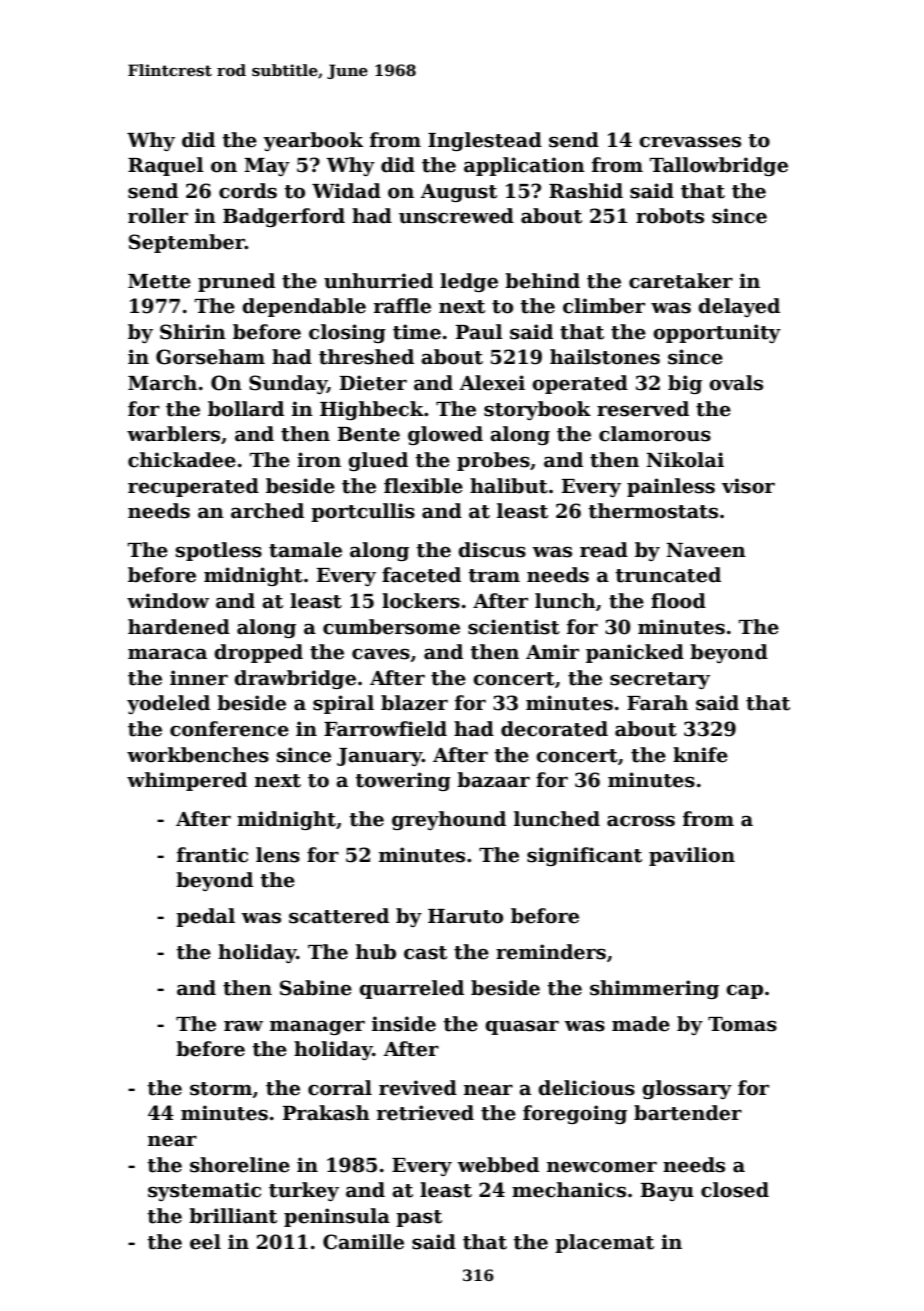  Describe the element at coordinates (425, 1113) in the page. I see `retrieved` at that location.
